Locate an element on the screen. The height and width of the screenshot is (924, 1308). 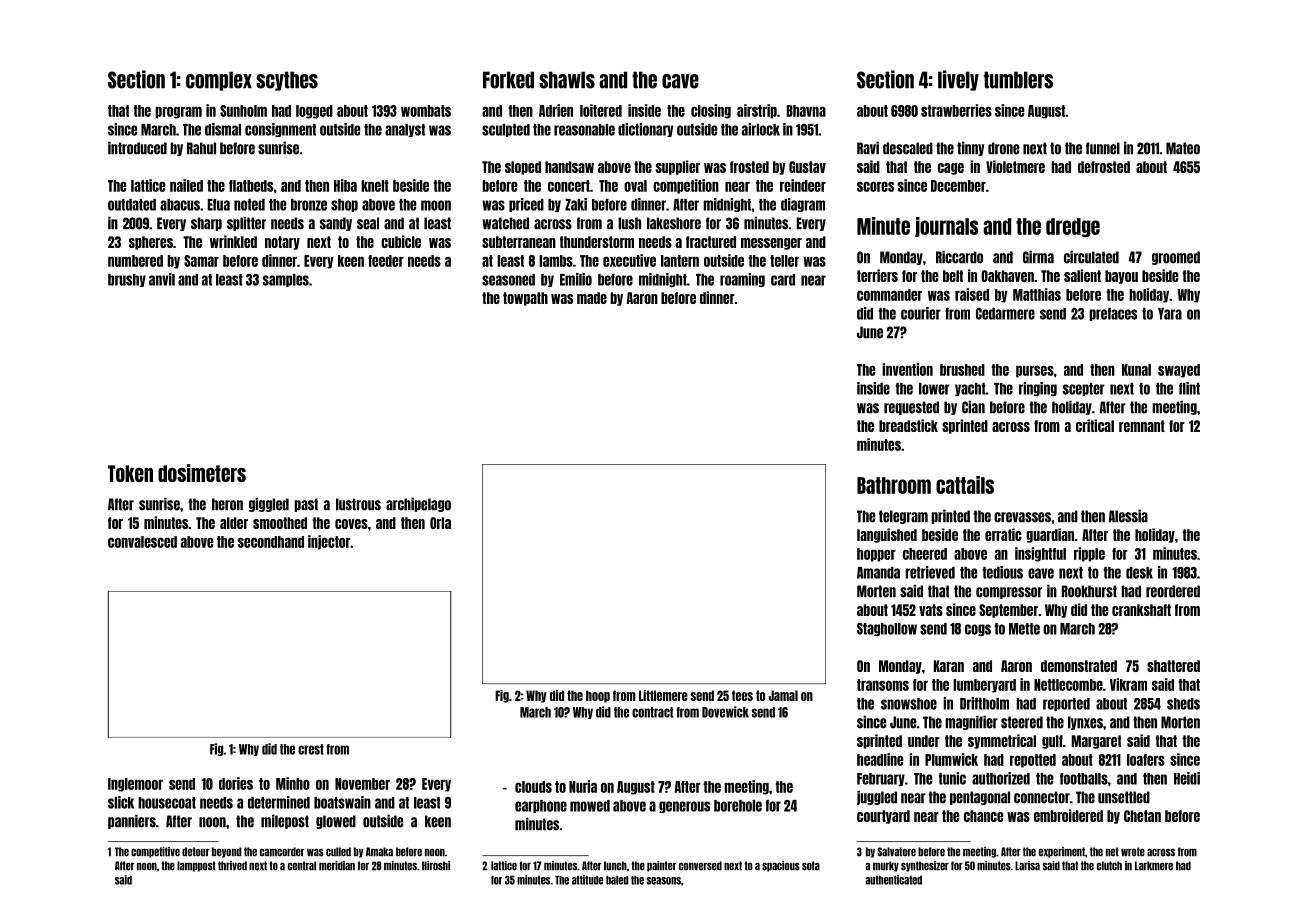
lustrous is located at coordinates (358, 504).
